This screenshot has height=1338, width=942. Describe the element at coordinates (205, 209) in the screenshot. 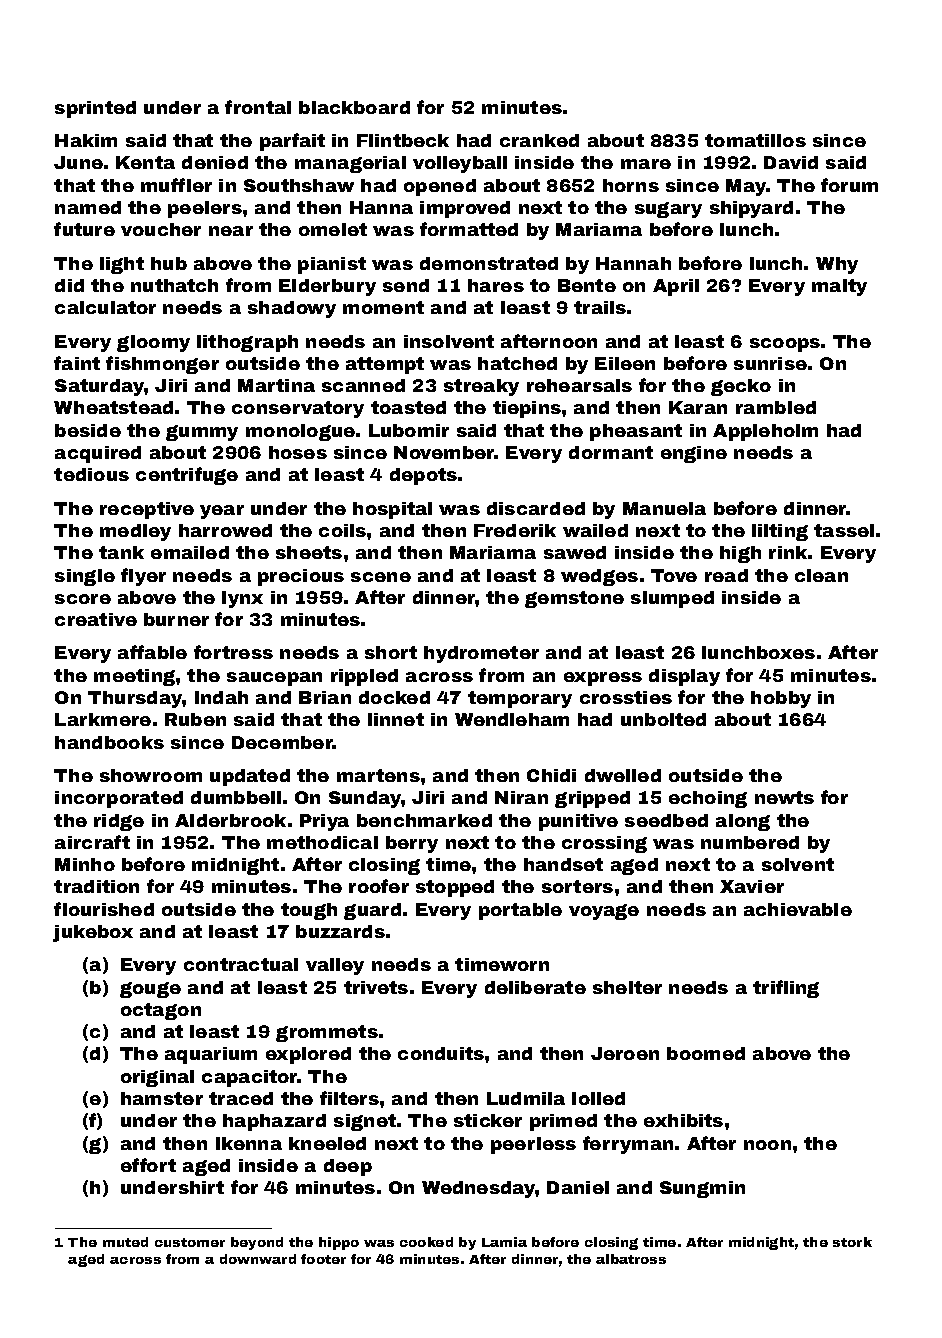

I see `peelers` at that location.
